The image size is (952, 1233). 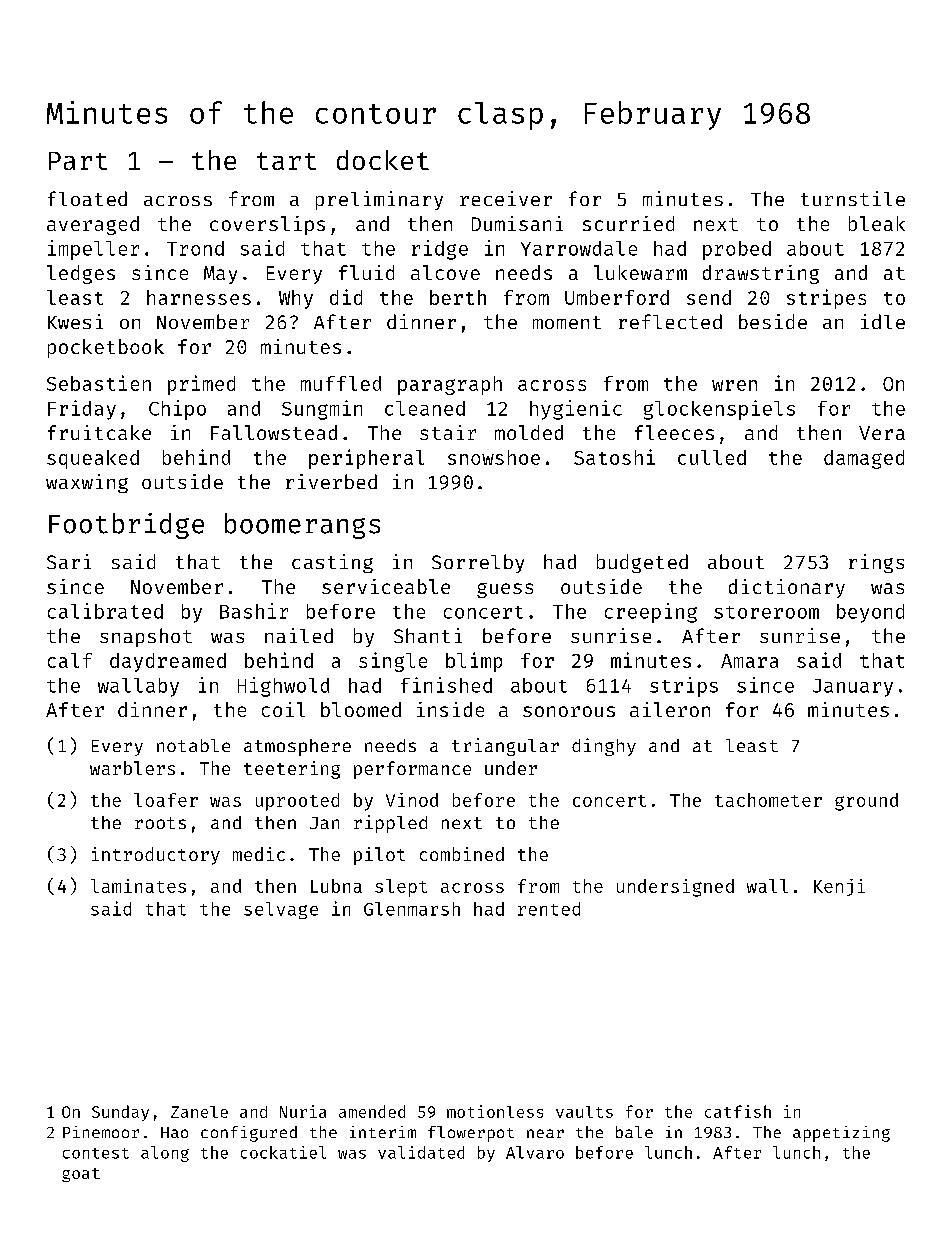 I want to click on vaults, so click(x=584, y=1112).
